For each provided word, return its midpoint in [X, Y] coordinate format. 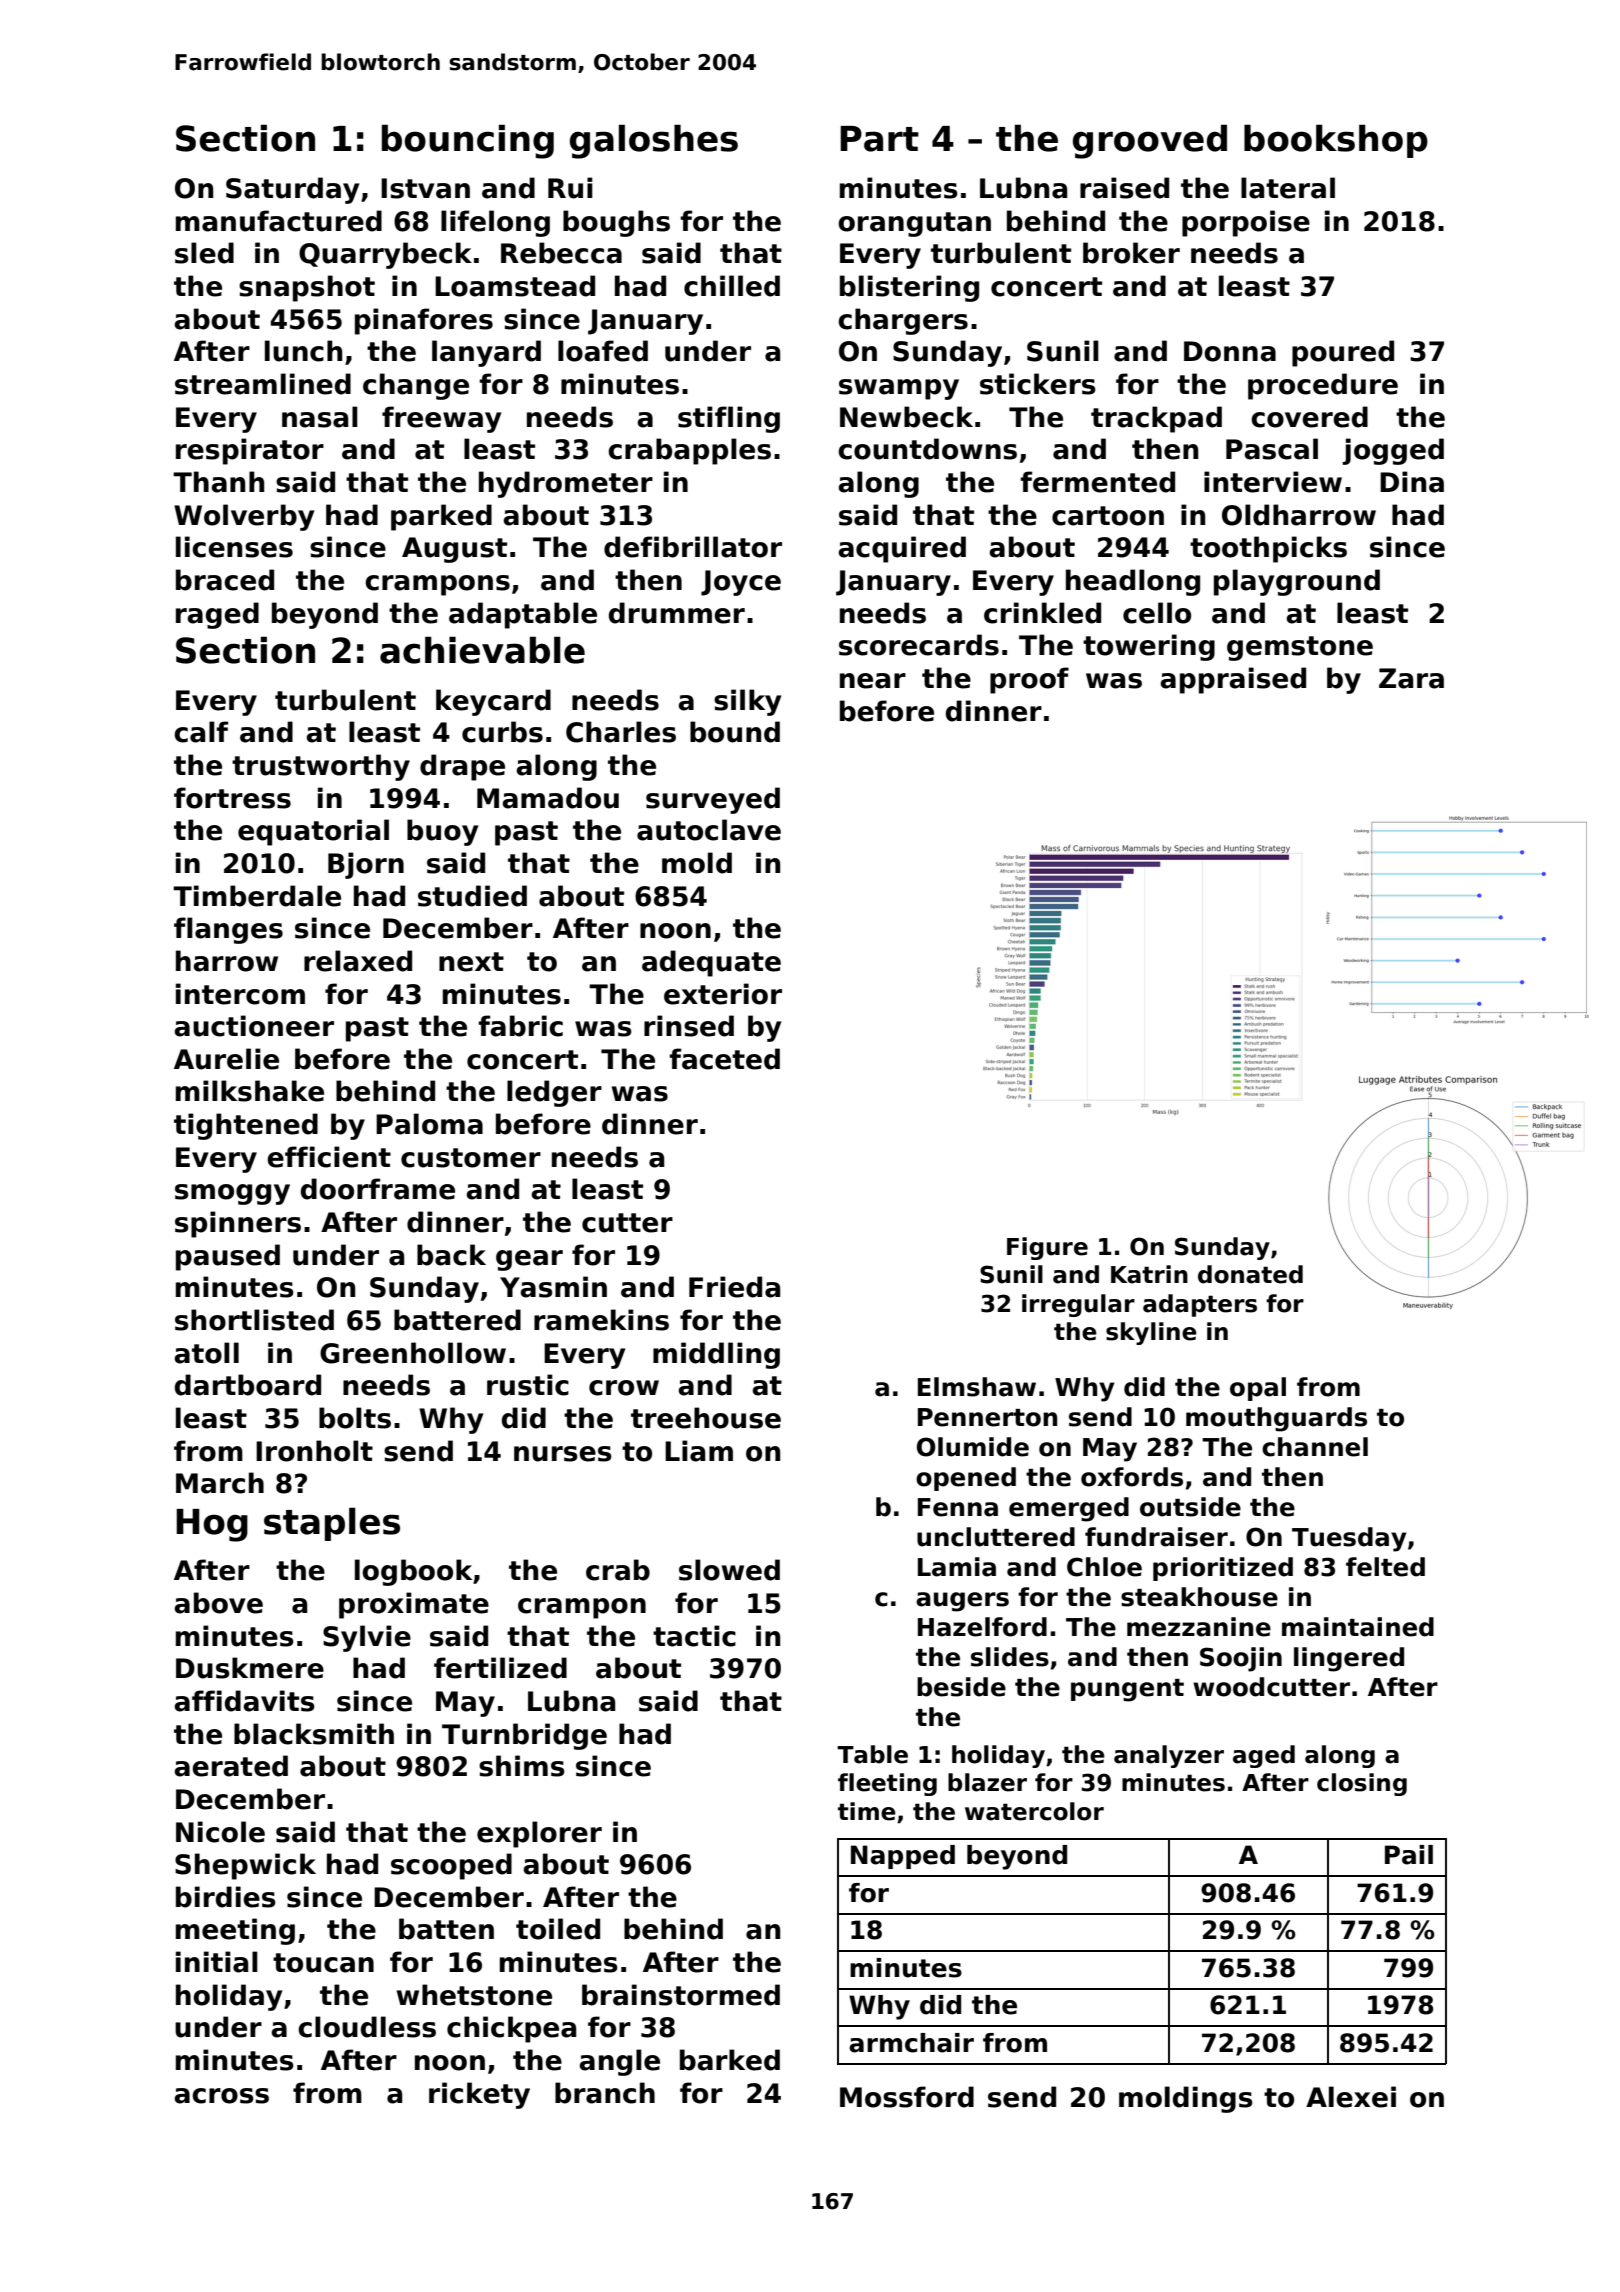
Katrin [1149, 1274]
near [873, 681]
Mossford [907, 2097]
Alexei [1351, 2097]
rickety [479, 2095]
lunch [303, 351]
